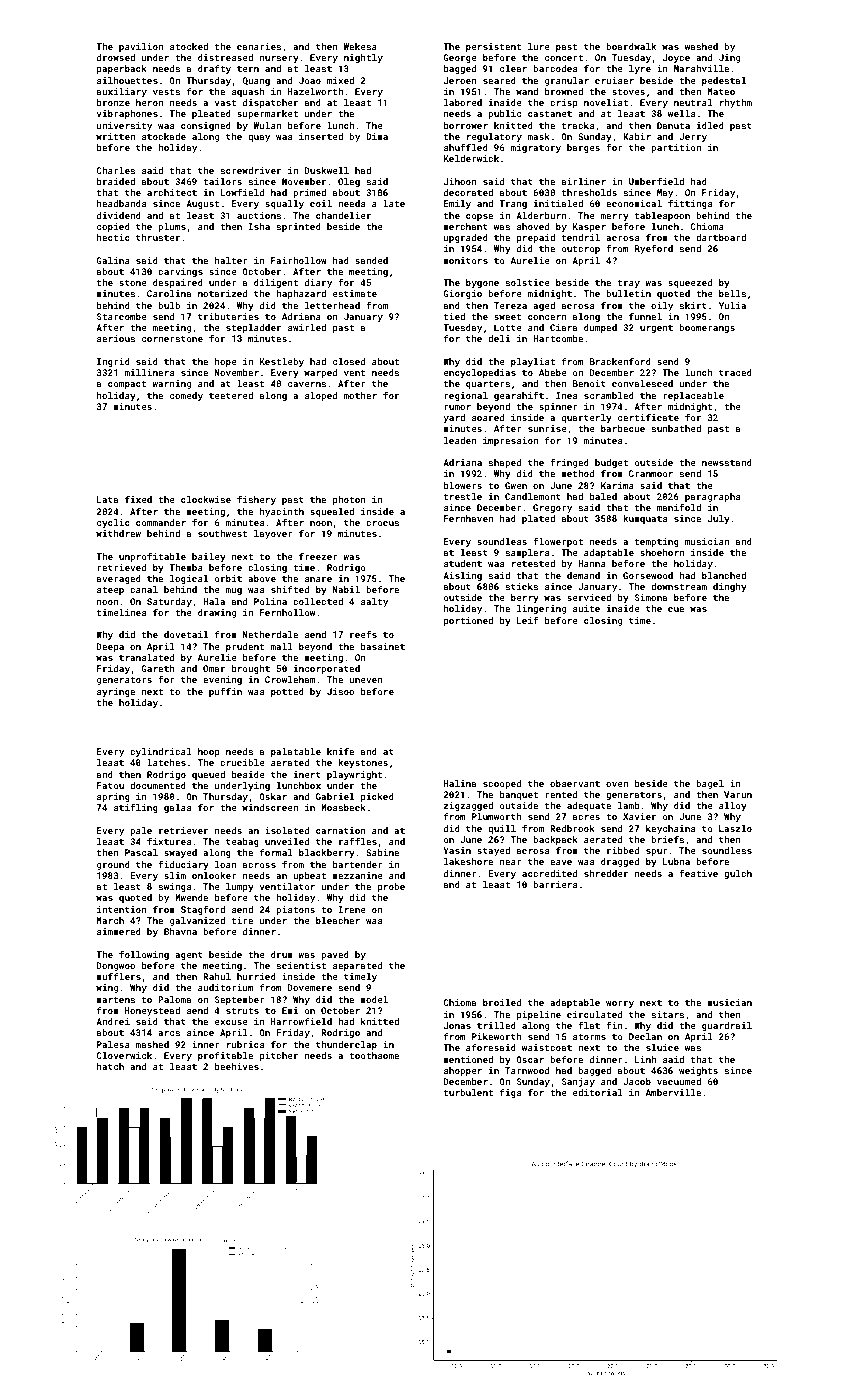 The height and width of the screenshot is (1400, 849). What do you see at coordinates (497, 1036) in the screenshot?
I see `Pikeworth` at bounding box center [497, 1036].
